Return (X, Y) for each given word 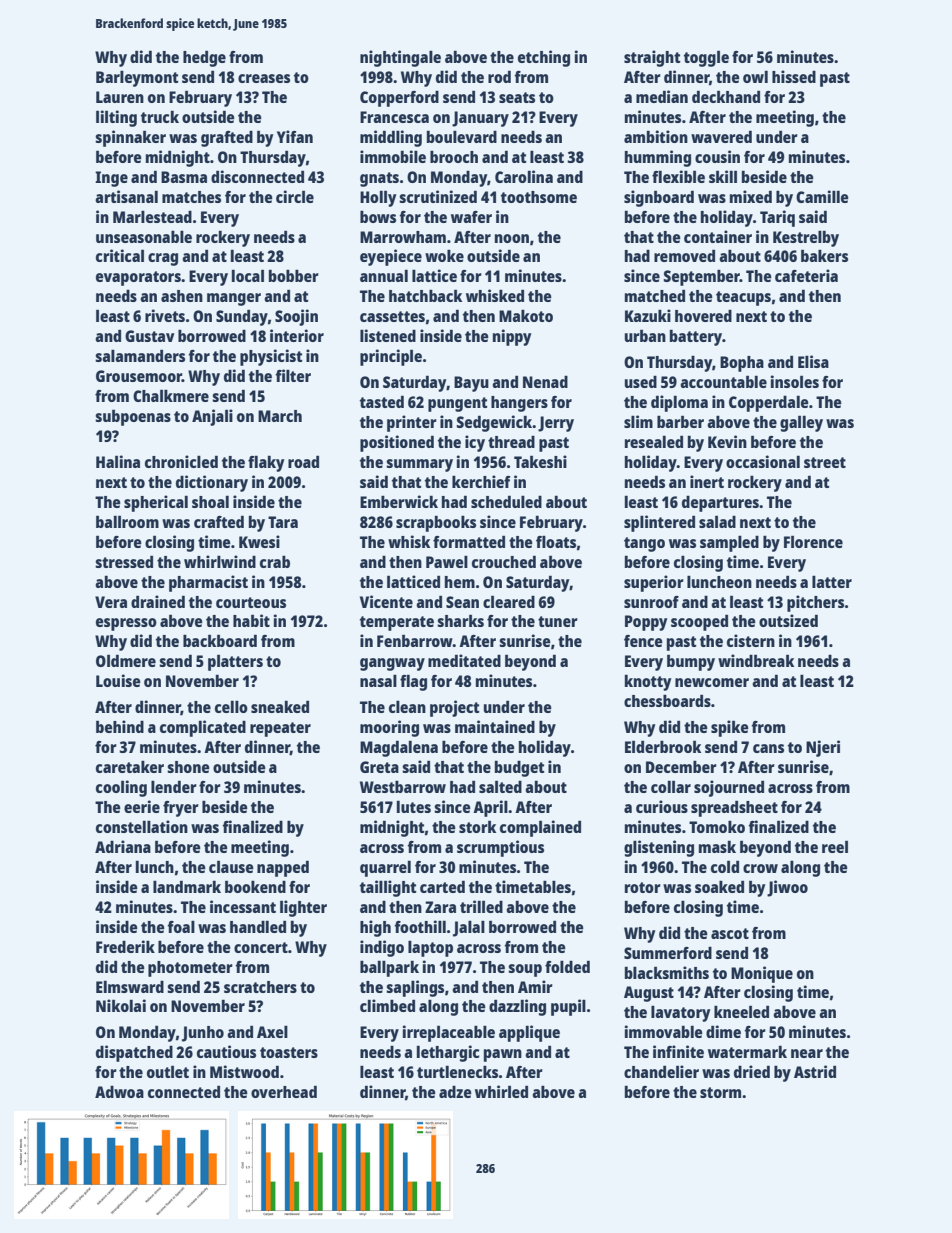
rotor (643, 887)
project (454, 708)
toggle (706, 58)
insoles (795, 381)
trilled (481, 906)
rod (499, 76)
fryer (181, 809)
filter (293, 375)
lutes (414, 806)
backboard (220, 640)
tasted (382, 401)
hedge (204, 58)
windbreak (756, 660)
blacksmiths (667, 972)
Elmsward (130, 986)
